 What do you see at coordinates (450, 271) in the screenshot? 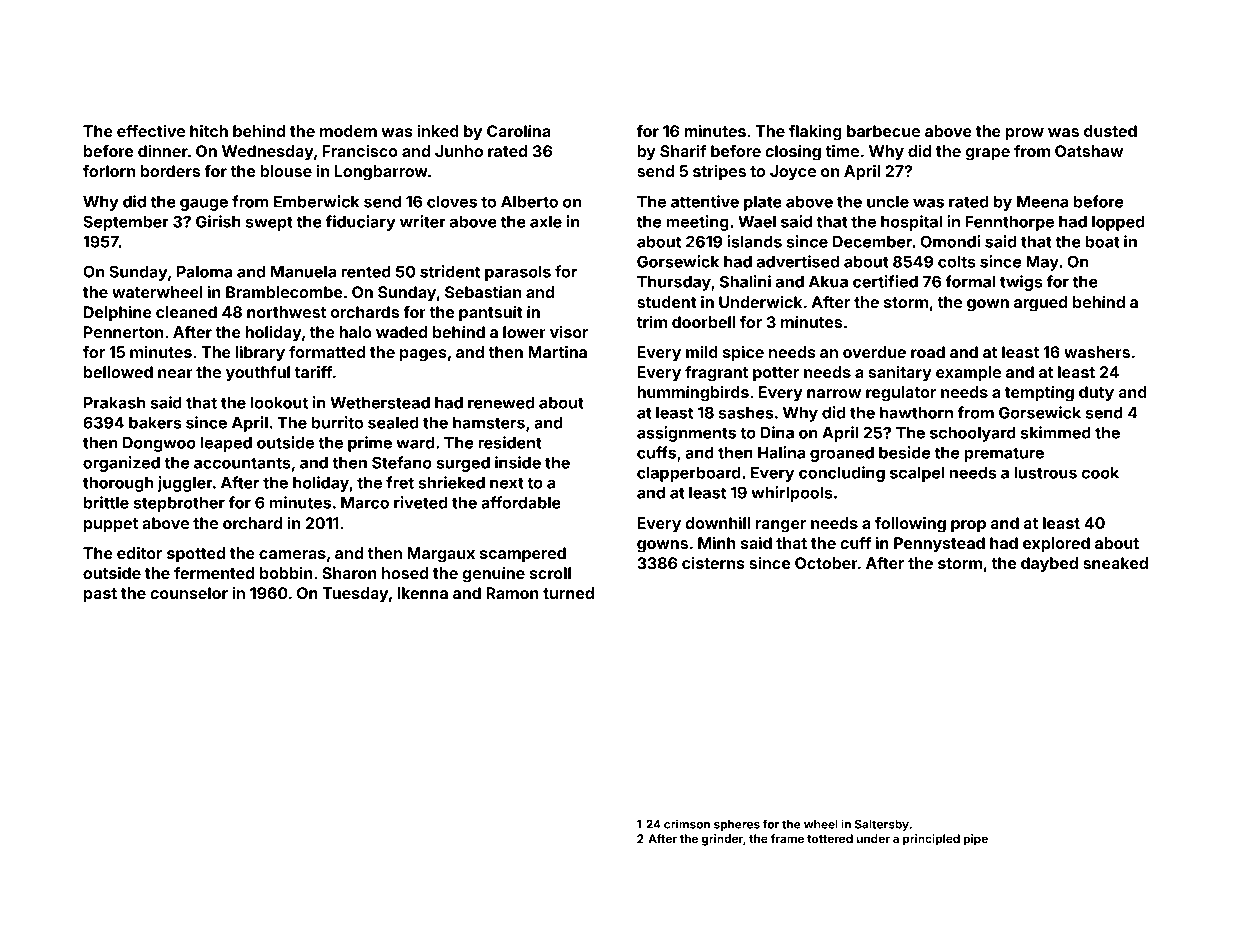
I see `strident` at bounding box center [450, 271].
